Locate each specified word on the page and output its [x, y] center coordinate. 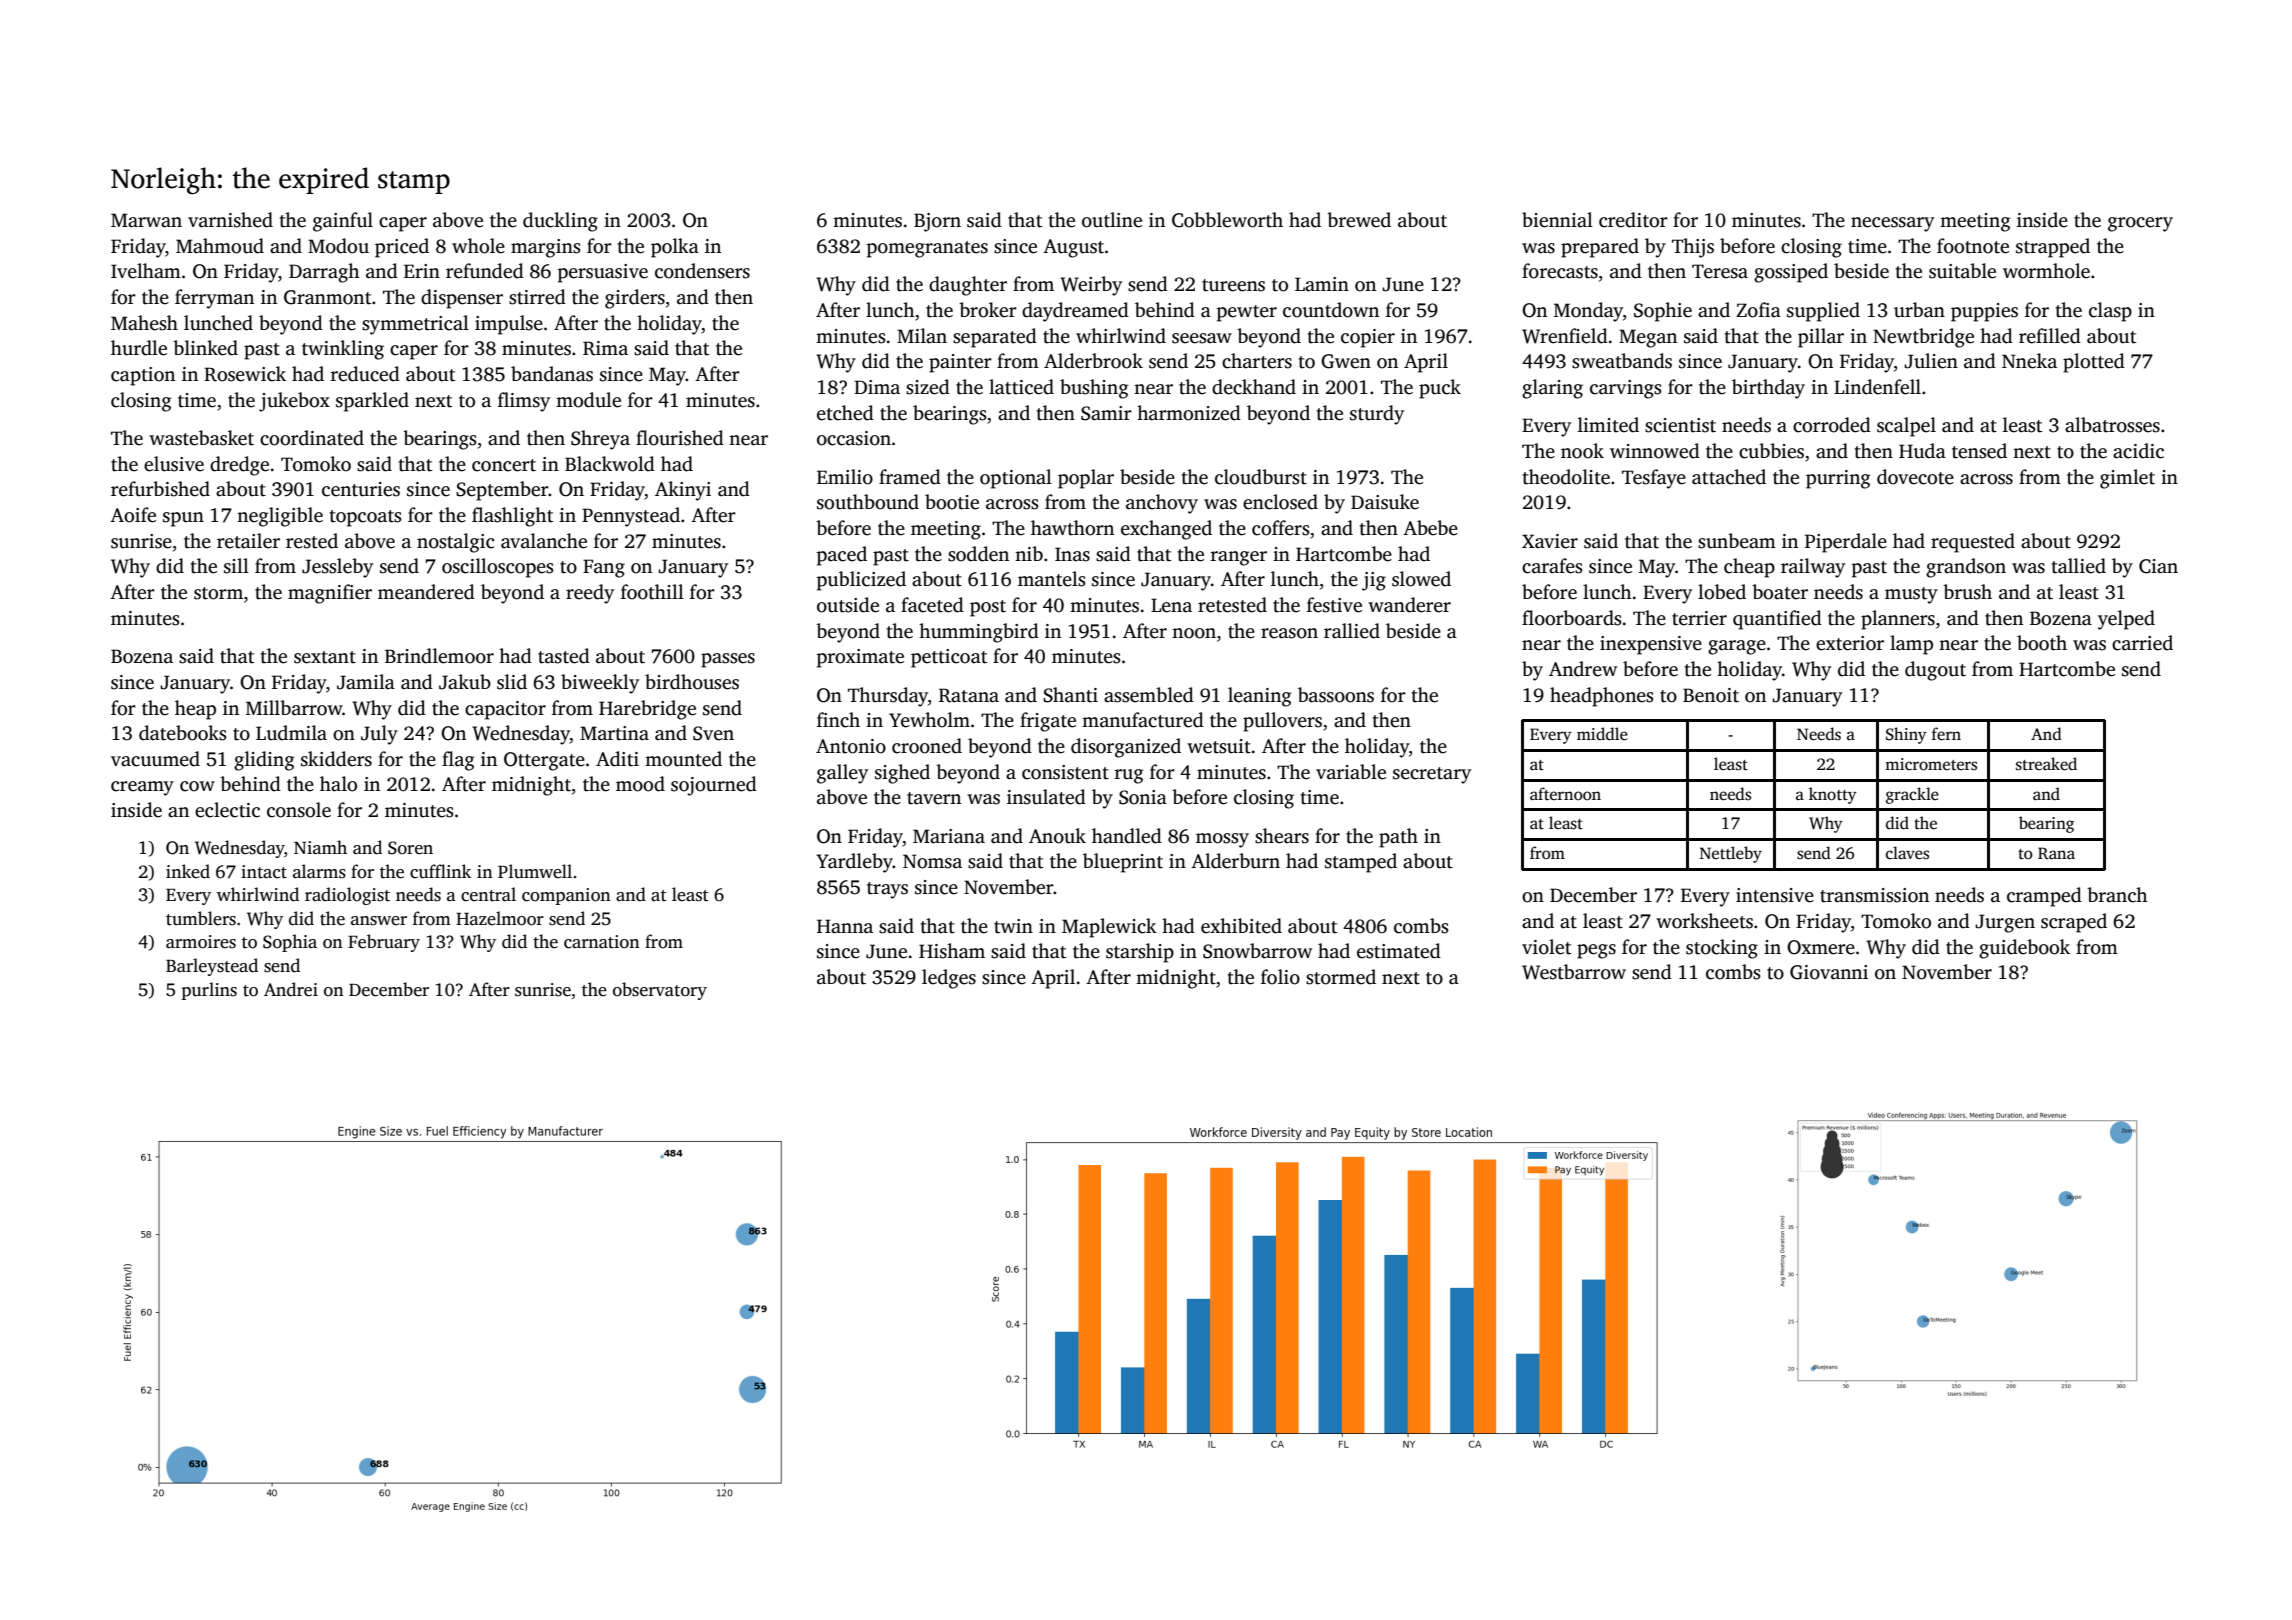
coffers [1280, 528]
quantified [1777, 620]
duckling [560, 222]
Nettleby [1731, 854]
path [1398, 838]
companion [566, 896]
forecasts [1560, 271]
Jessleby [337, 568]
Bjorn [937, 222]
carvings [1625, 389]
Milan [922, 336]
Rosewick [245, 374]
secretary [1432, 775]
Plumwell [535, 871]
